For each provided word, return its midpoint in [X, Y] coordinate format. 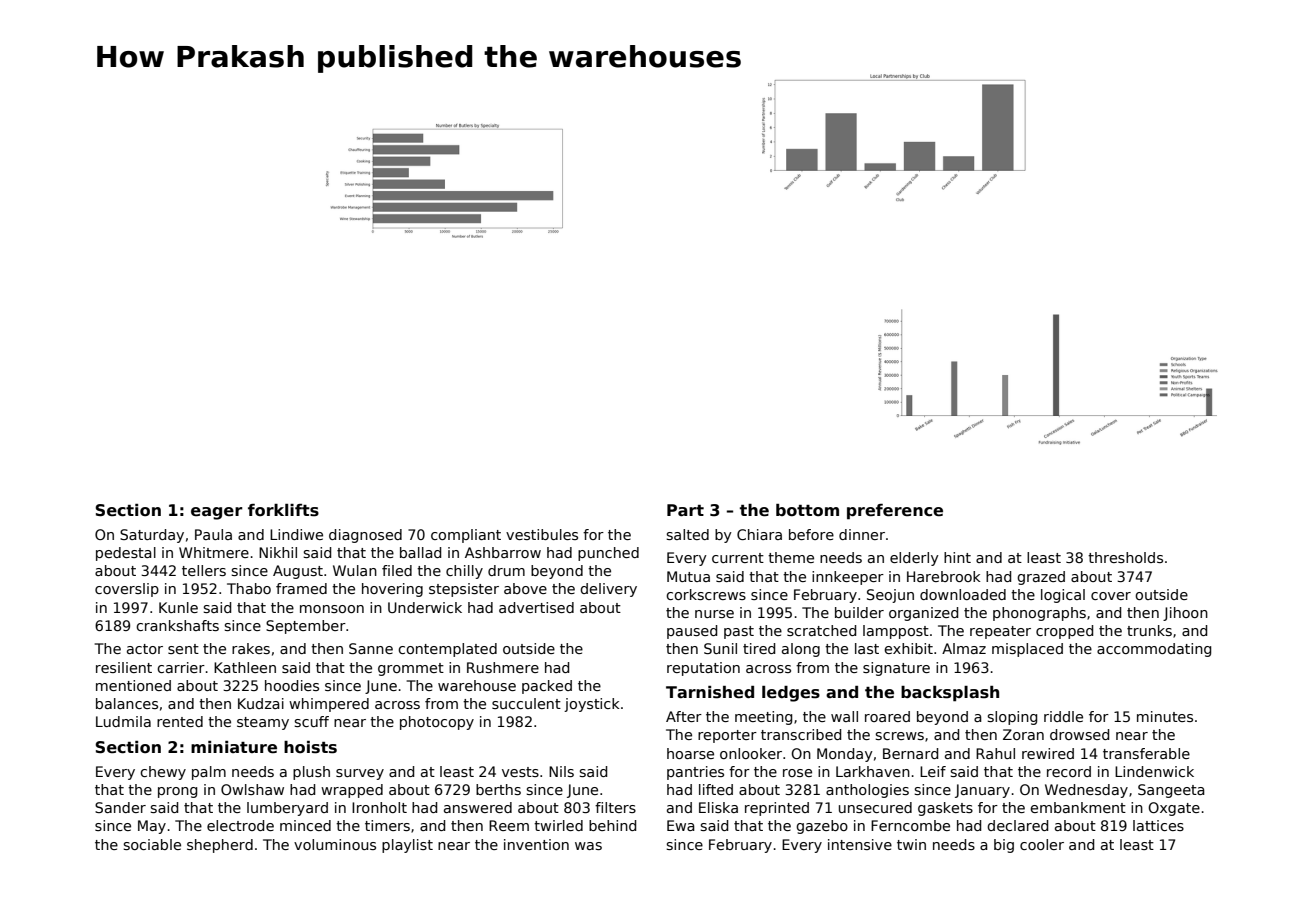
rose [797, 773]
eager [216, 513]
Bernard [910, 753]
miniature [234, 747]
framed [301, 588]
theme [791, 557]
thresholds [1125, 557]
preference [895, 512]
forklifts [283, 510]
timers [387, 825]
